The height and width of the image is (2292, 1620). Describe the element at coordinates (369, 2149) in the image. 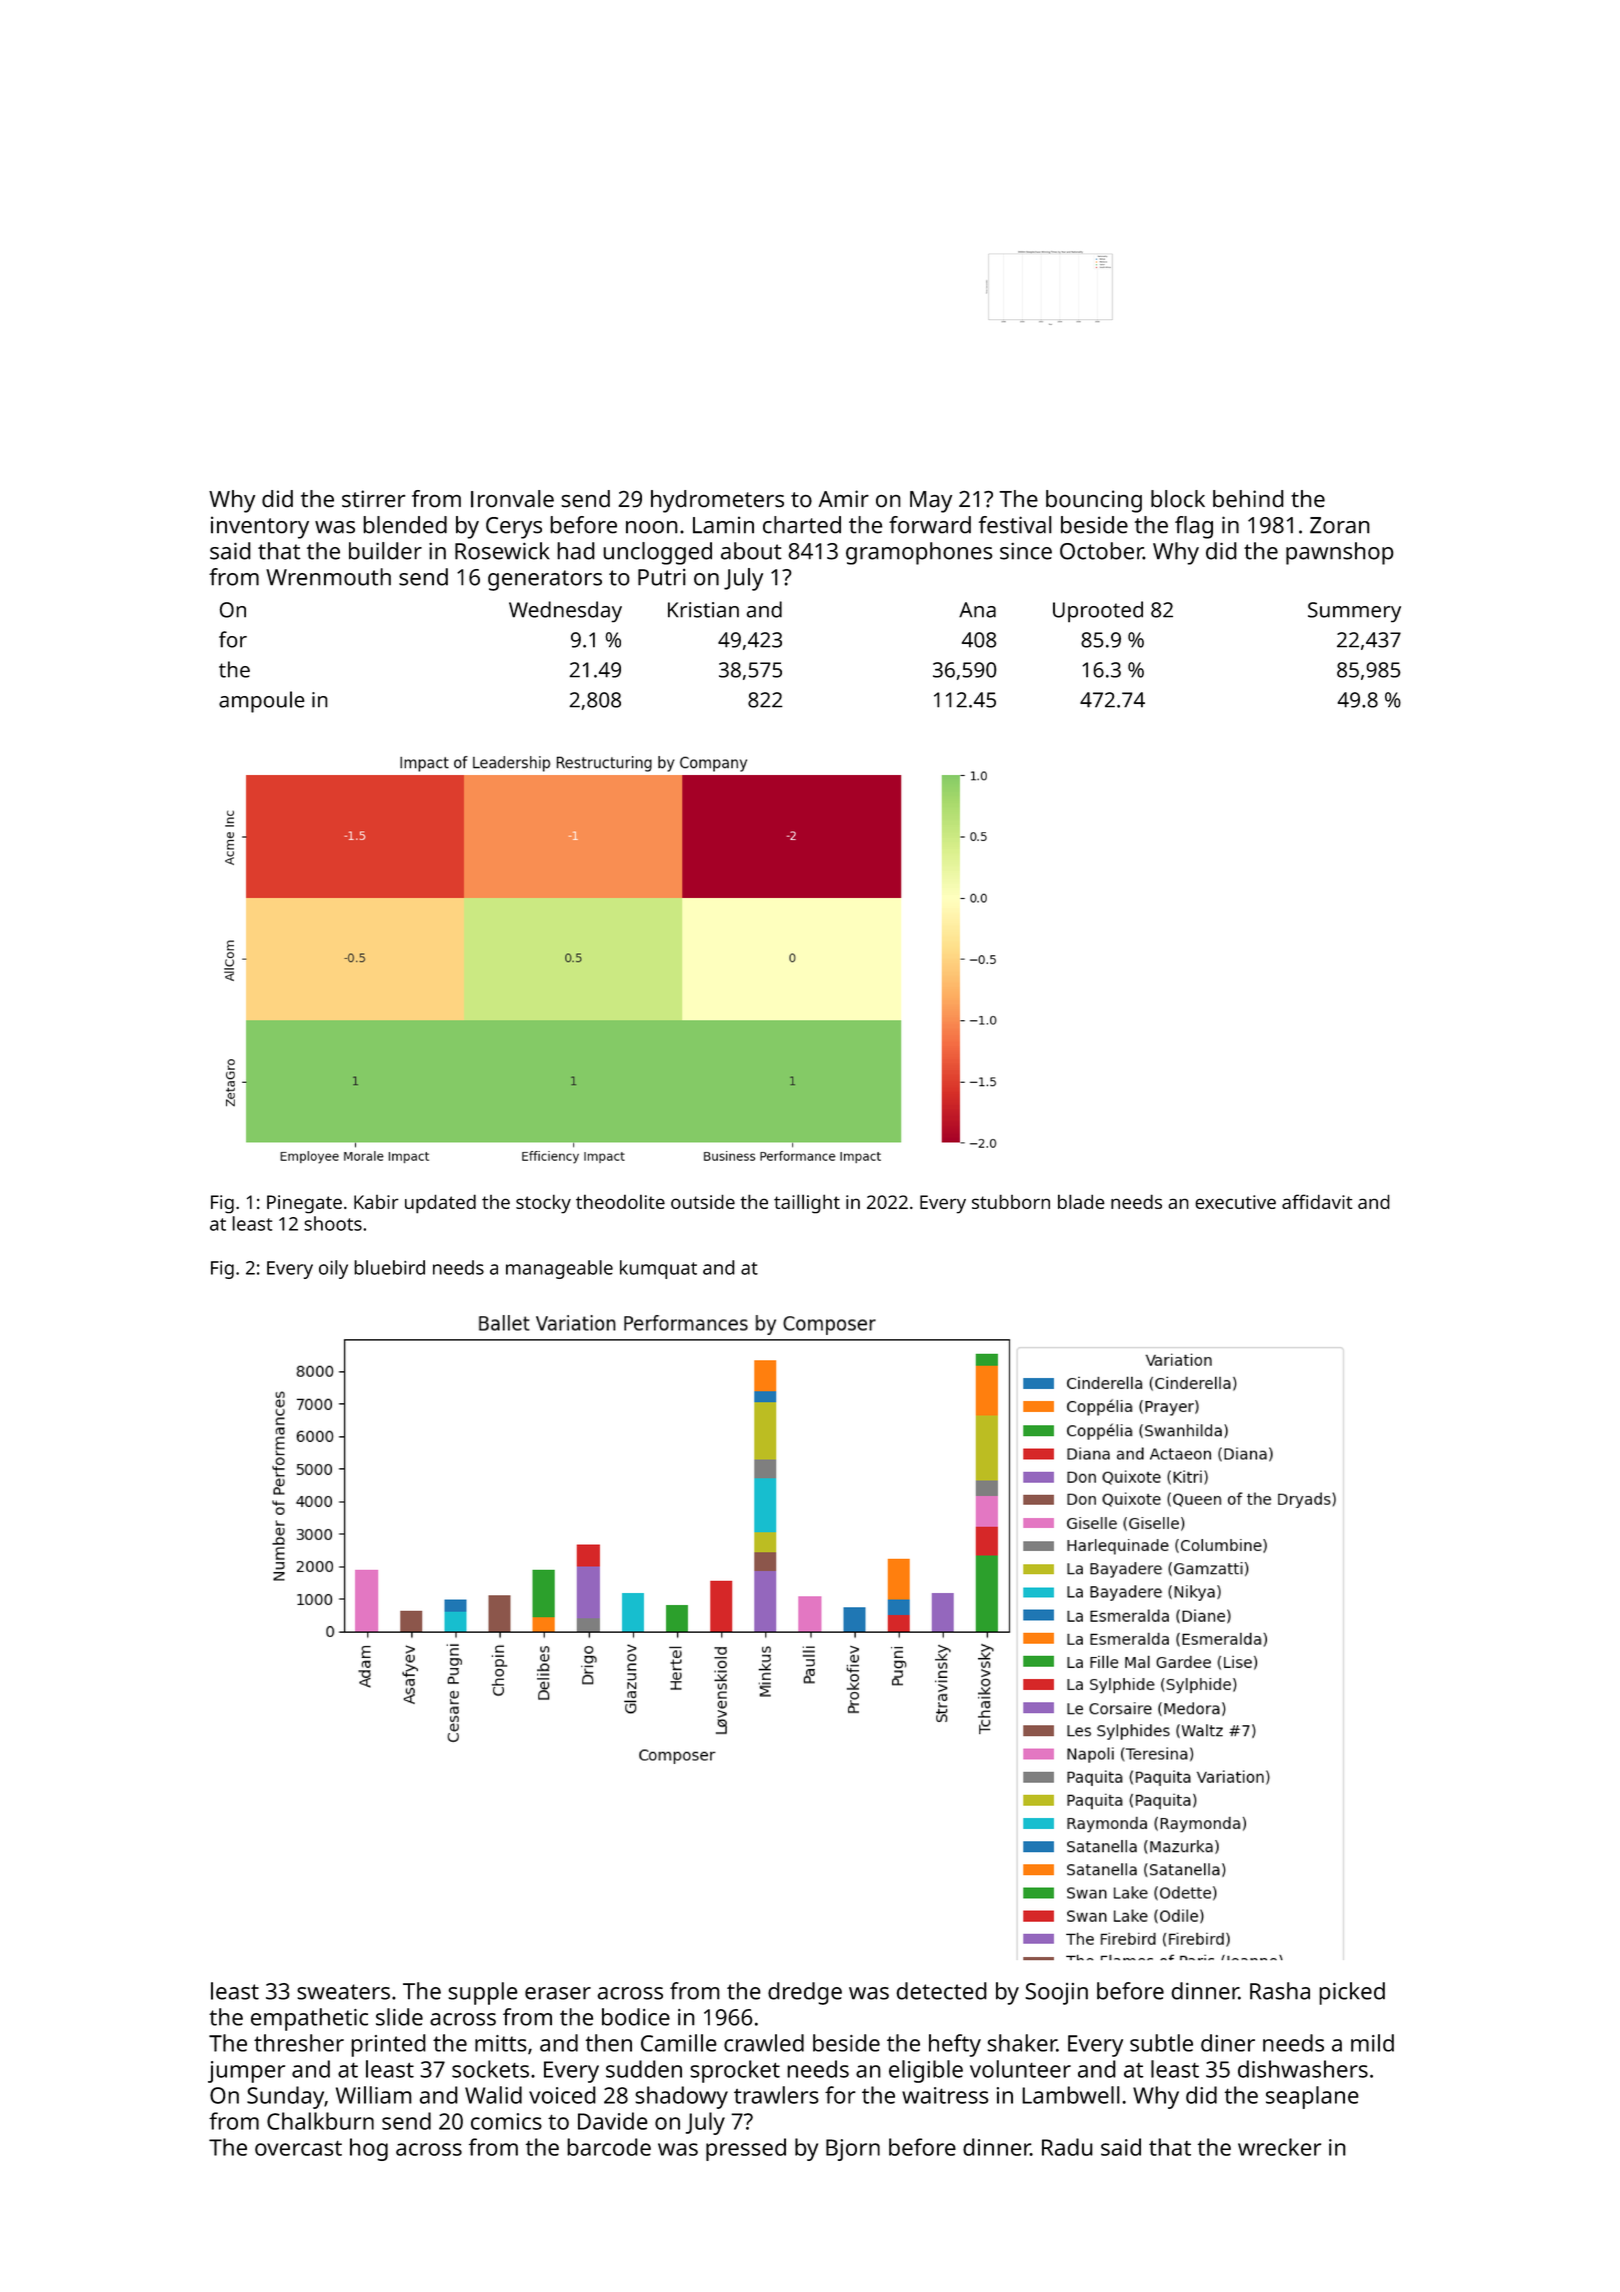

I see `hog` at that location.
